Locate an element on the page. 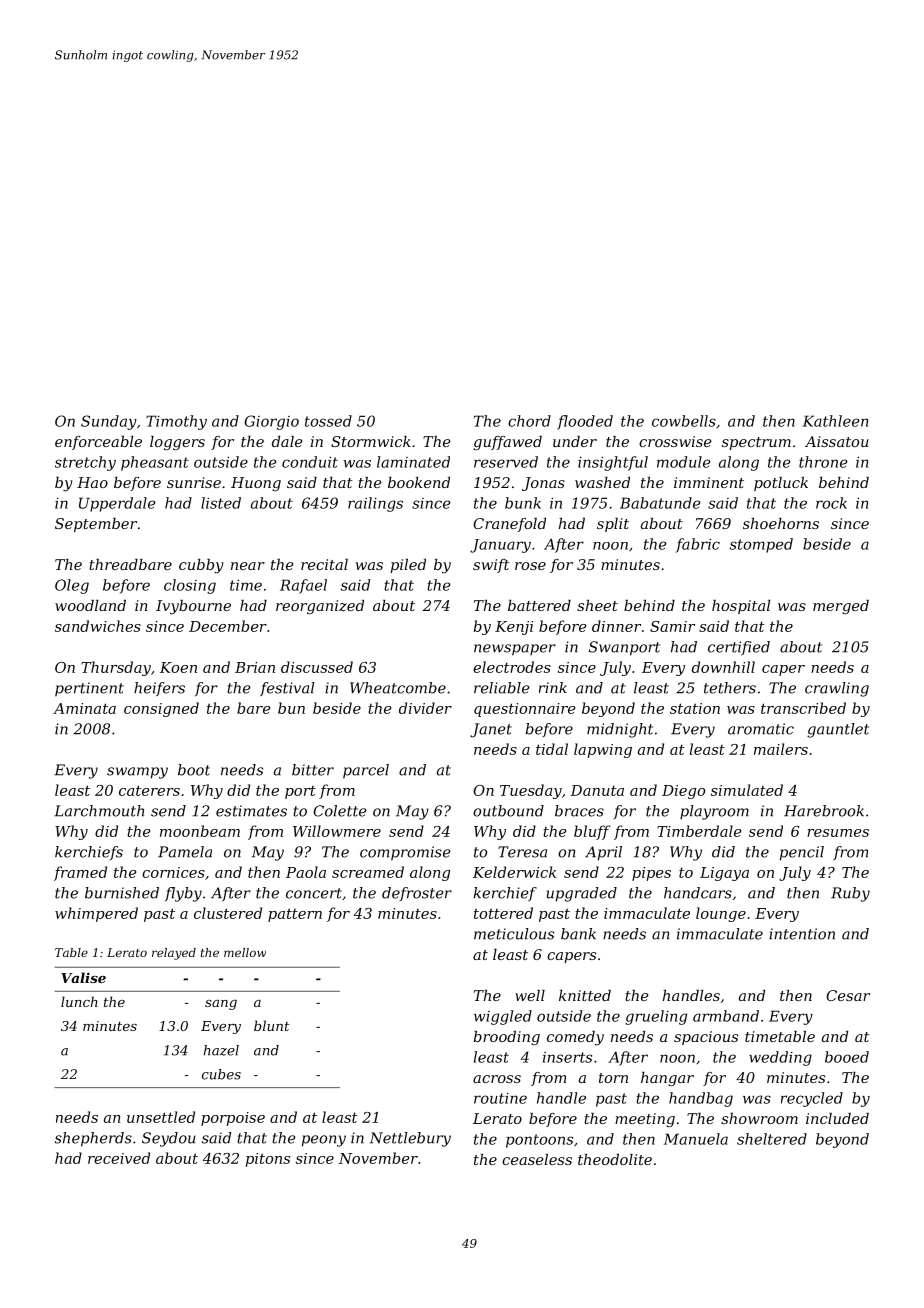 The width and height of the document is (924, 1308). Giorgio is located at coordinates (271, 422).
